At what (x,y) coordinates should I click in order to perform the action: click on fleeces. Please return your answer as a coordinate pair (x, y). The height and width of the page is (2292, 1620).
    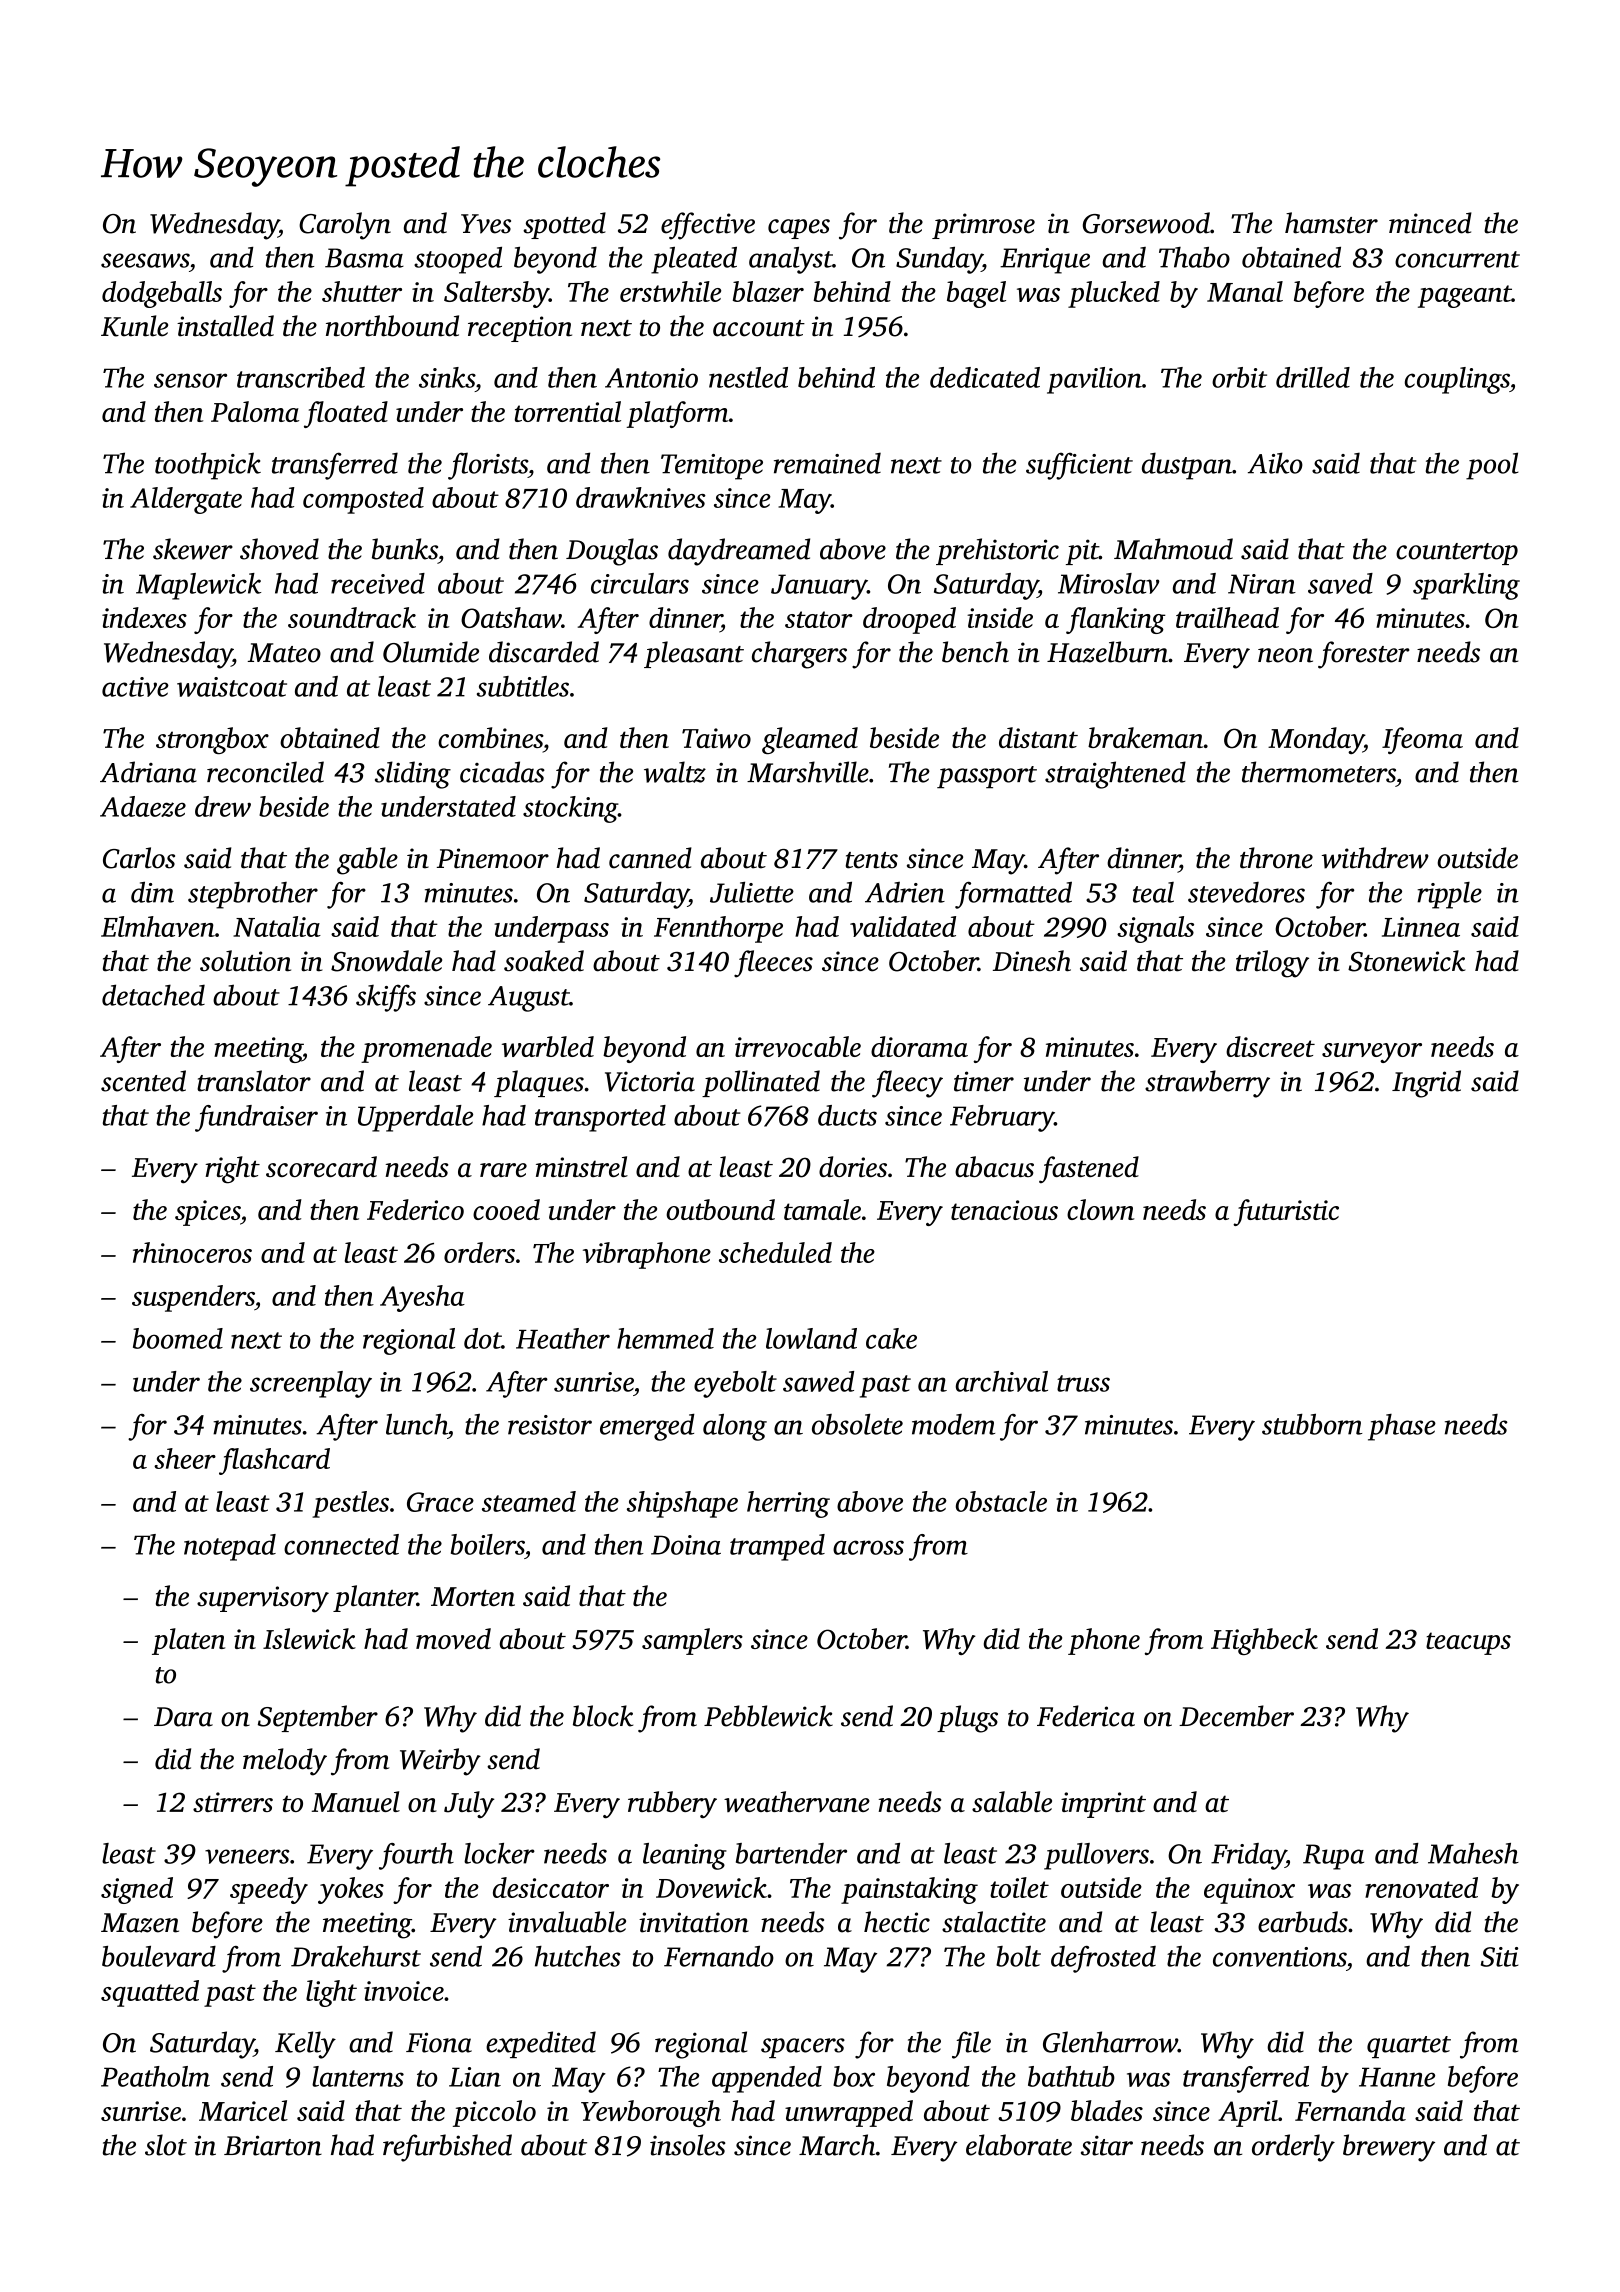
    Looking at the image, I should click on (773, 964).
